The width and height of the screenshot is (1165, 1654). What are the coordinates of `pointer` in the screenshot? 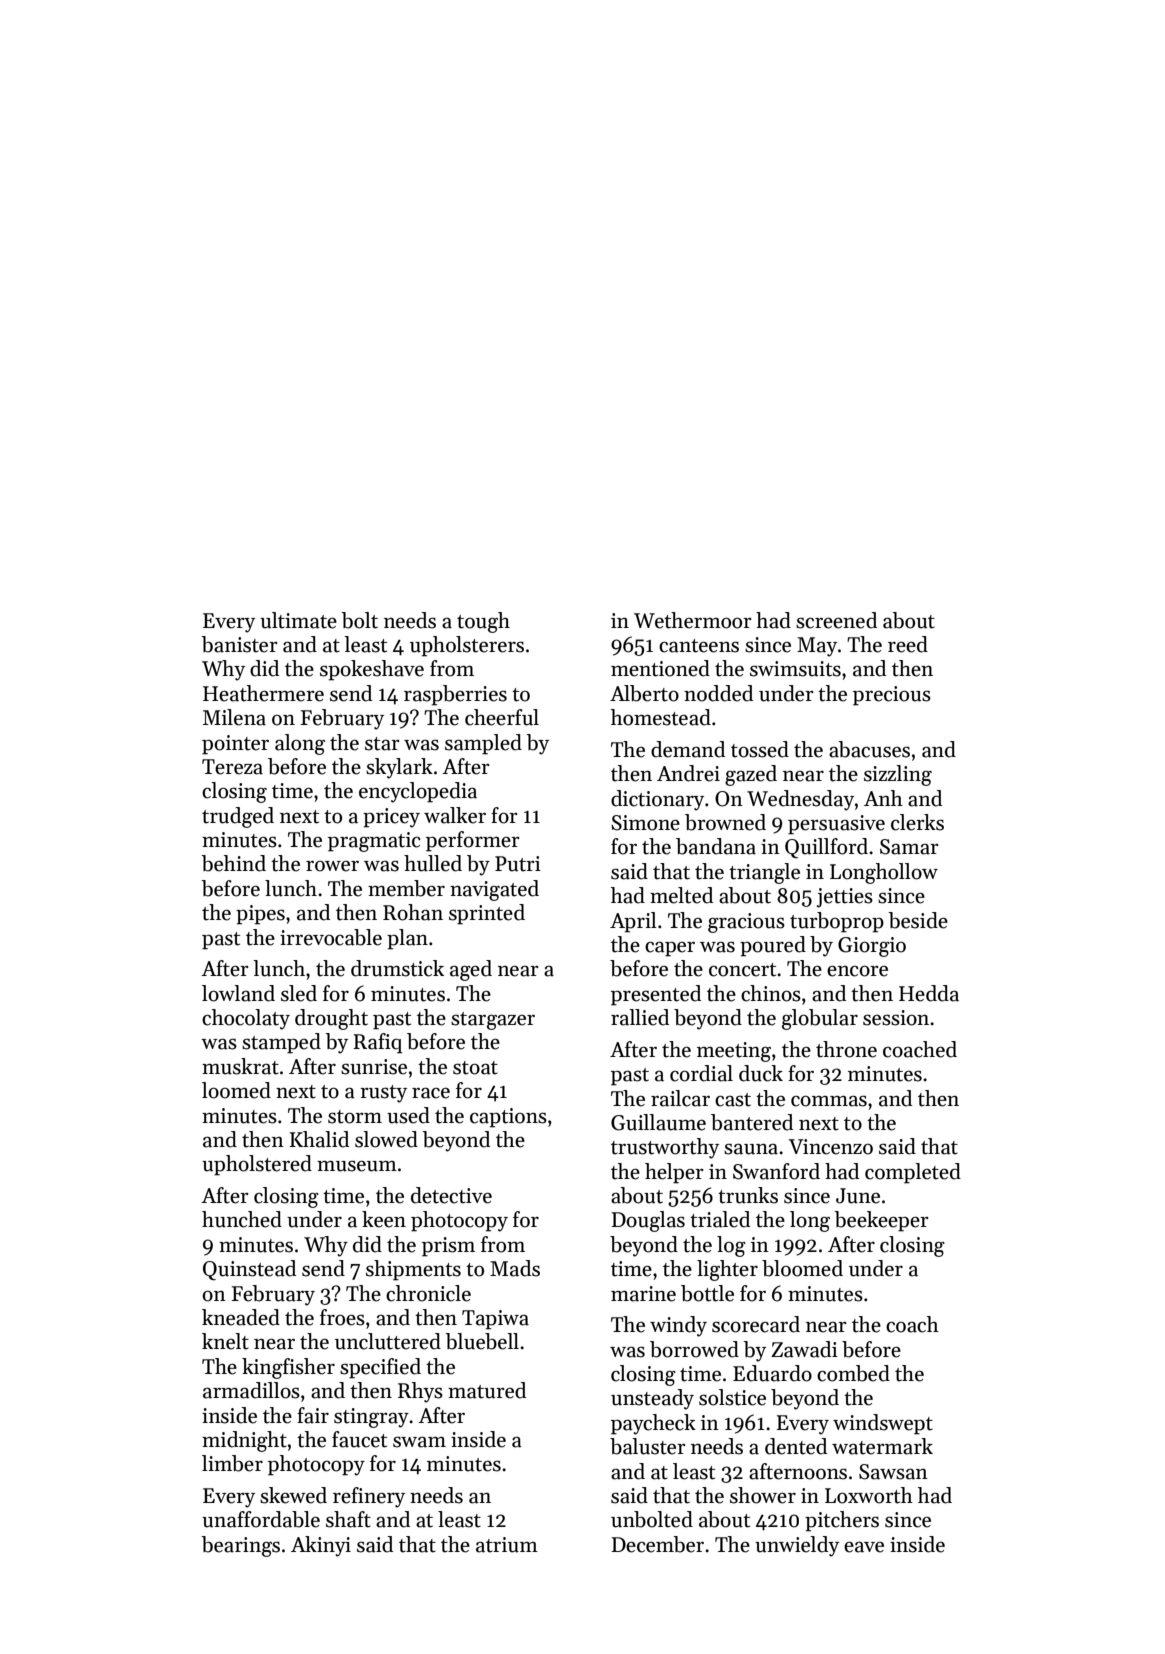 It's located at (235, 745).
